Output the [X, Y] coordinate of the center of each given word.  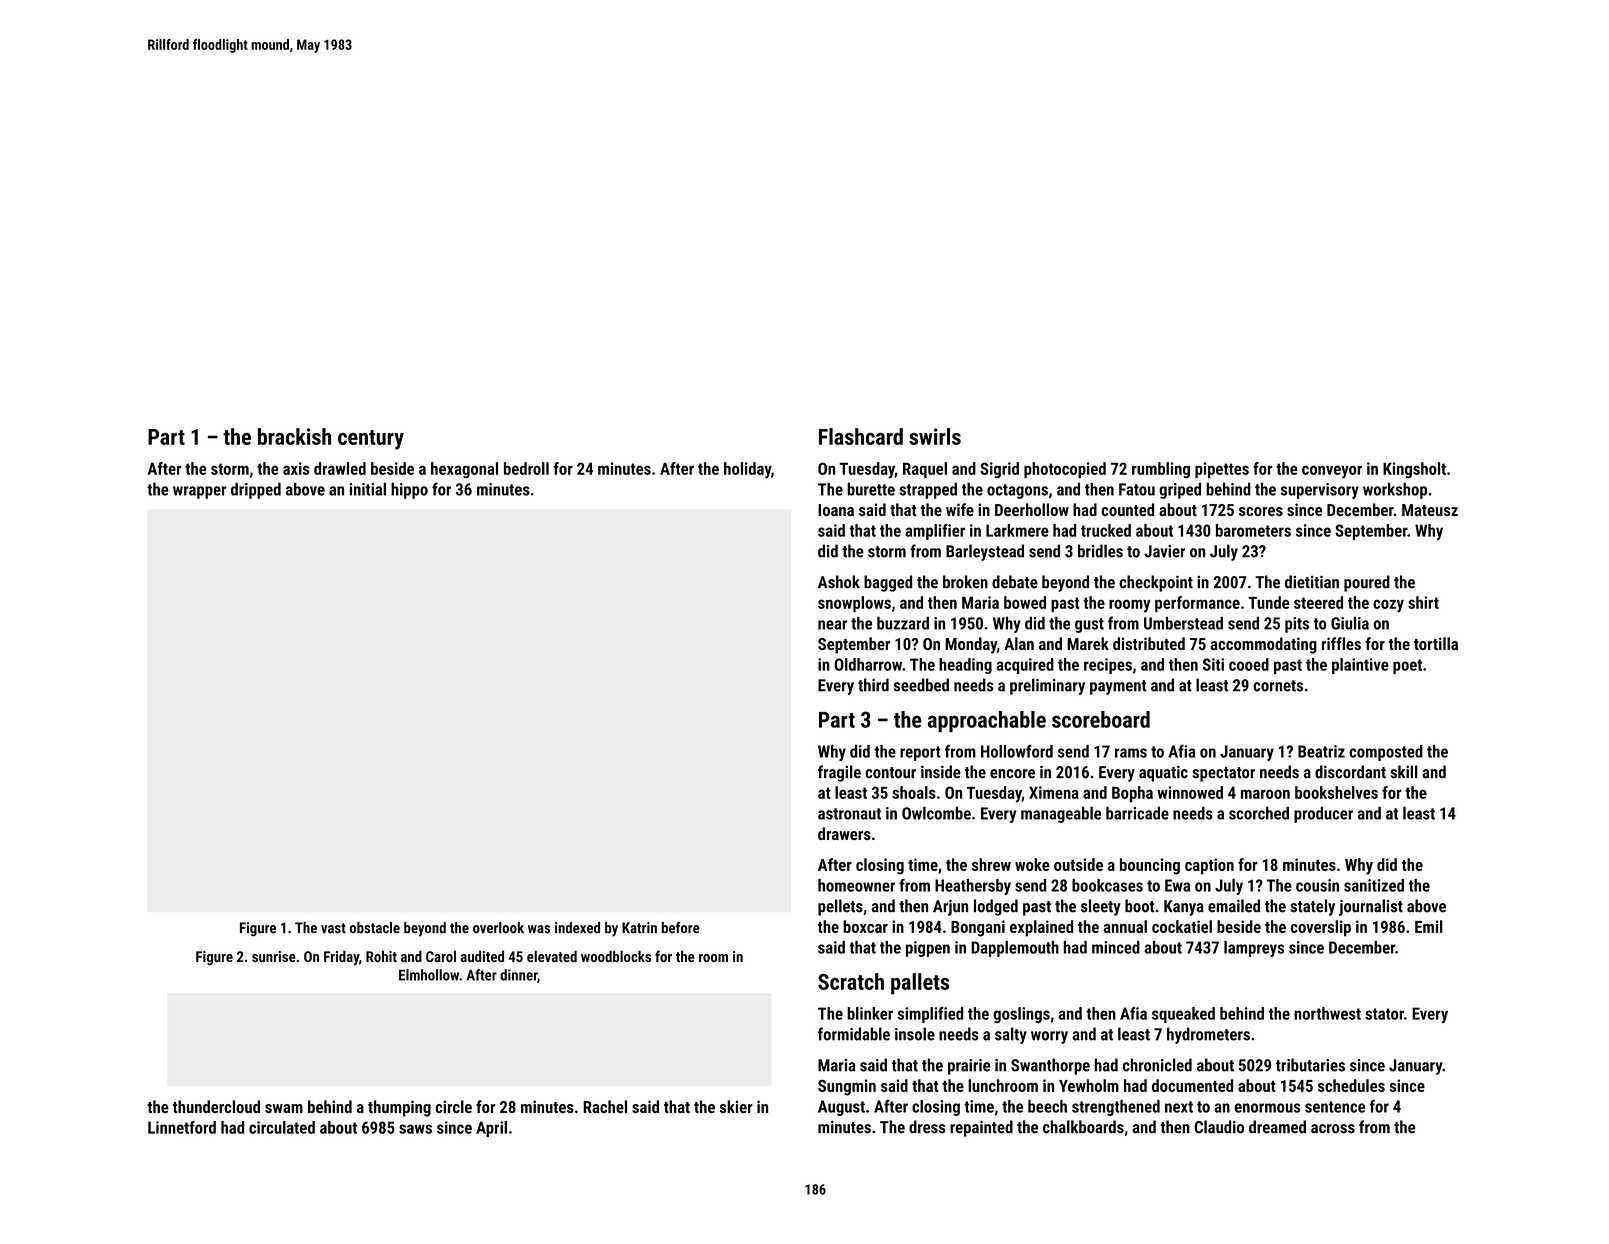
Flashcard [861, 436]
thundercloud [216, 1106]
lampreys [1254, 949]
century [371, 440]
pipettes [1222, 470]
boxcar [865, 926]
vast [333, 928]
